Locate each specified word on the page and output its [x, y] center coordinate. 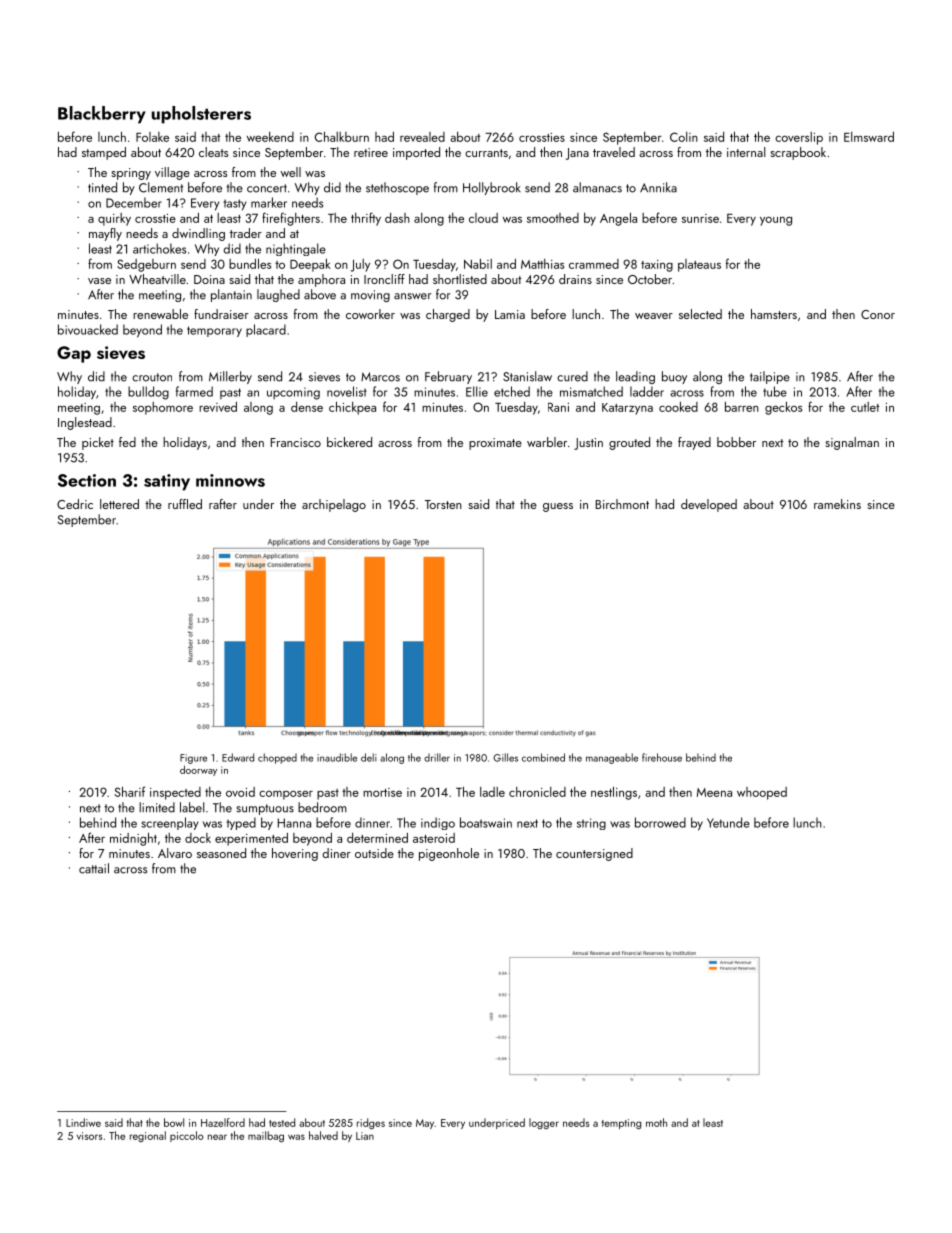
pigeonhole [449, 854]
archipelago [334, 505]
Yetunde [728, 822]
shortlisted [460, 279]
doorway [198, 770]
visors [90, 1136]
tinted [102, 187]
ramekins [837, 504]
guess [558, 507]
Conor [878, 314]
